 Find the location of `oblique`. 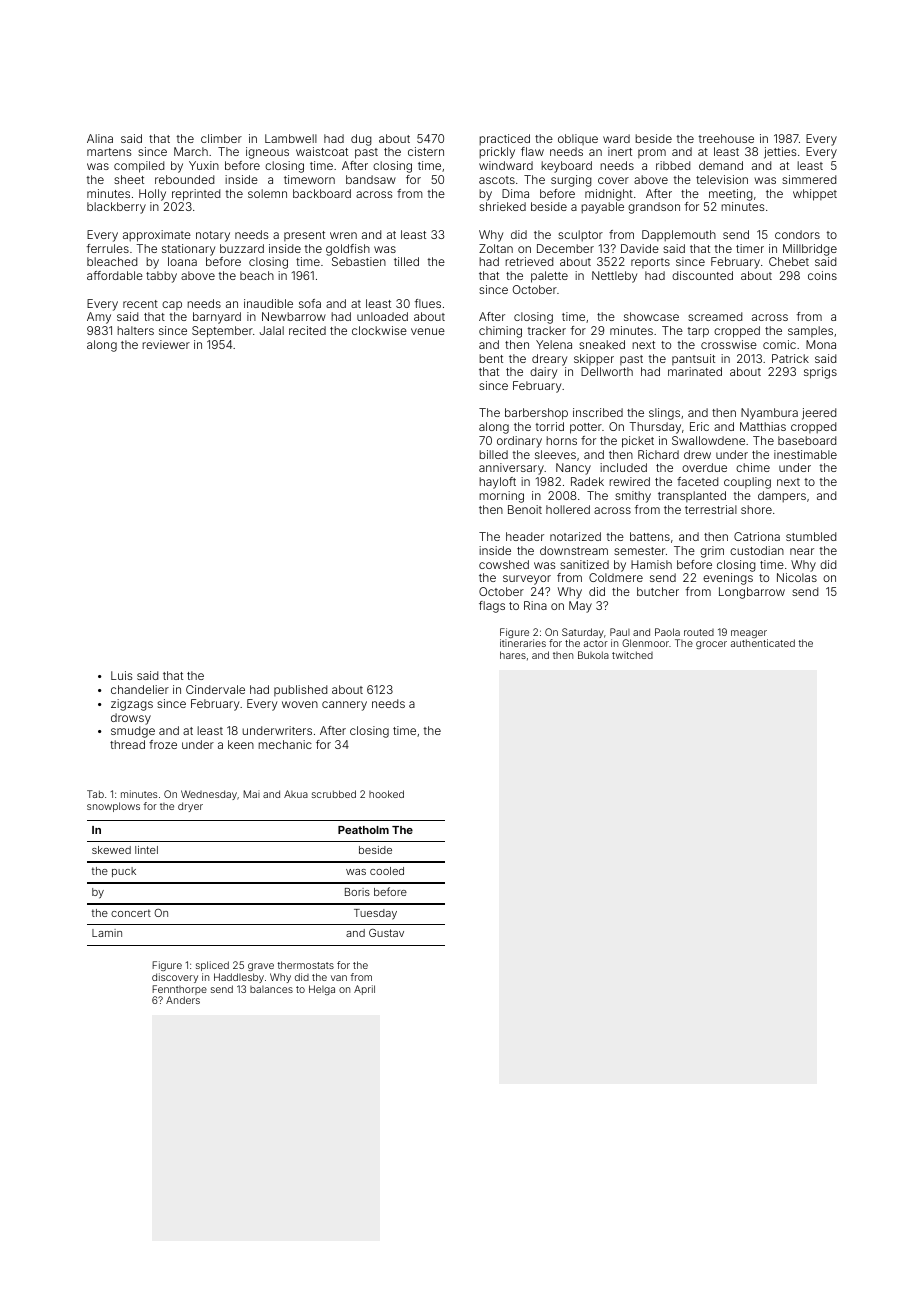

oblique is located at coordinates (578, 139).
